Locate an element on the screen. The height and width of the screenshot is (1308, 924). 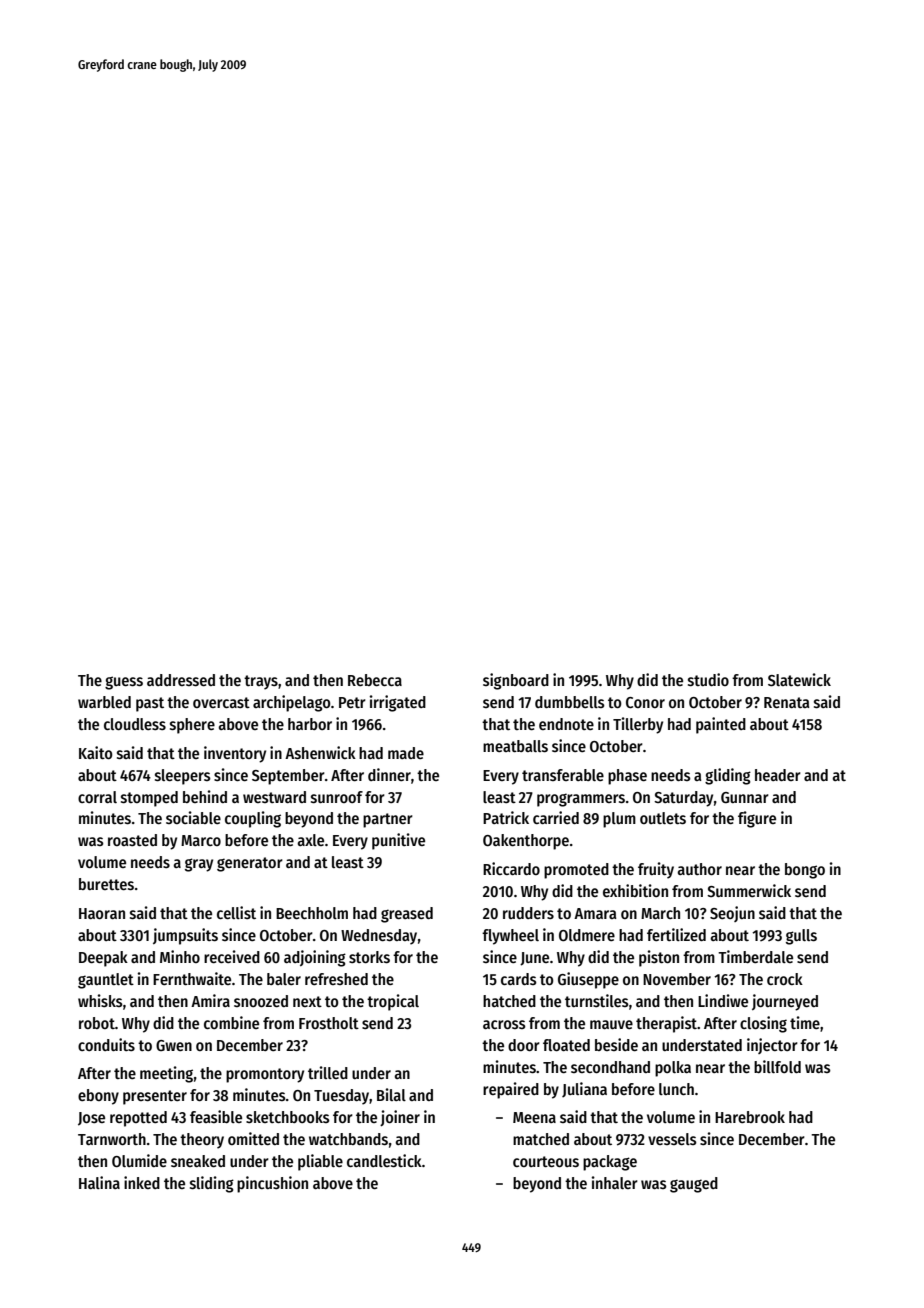
Wednesday is located at coordinates (379, 937).
